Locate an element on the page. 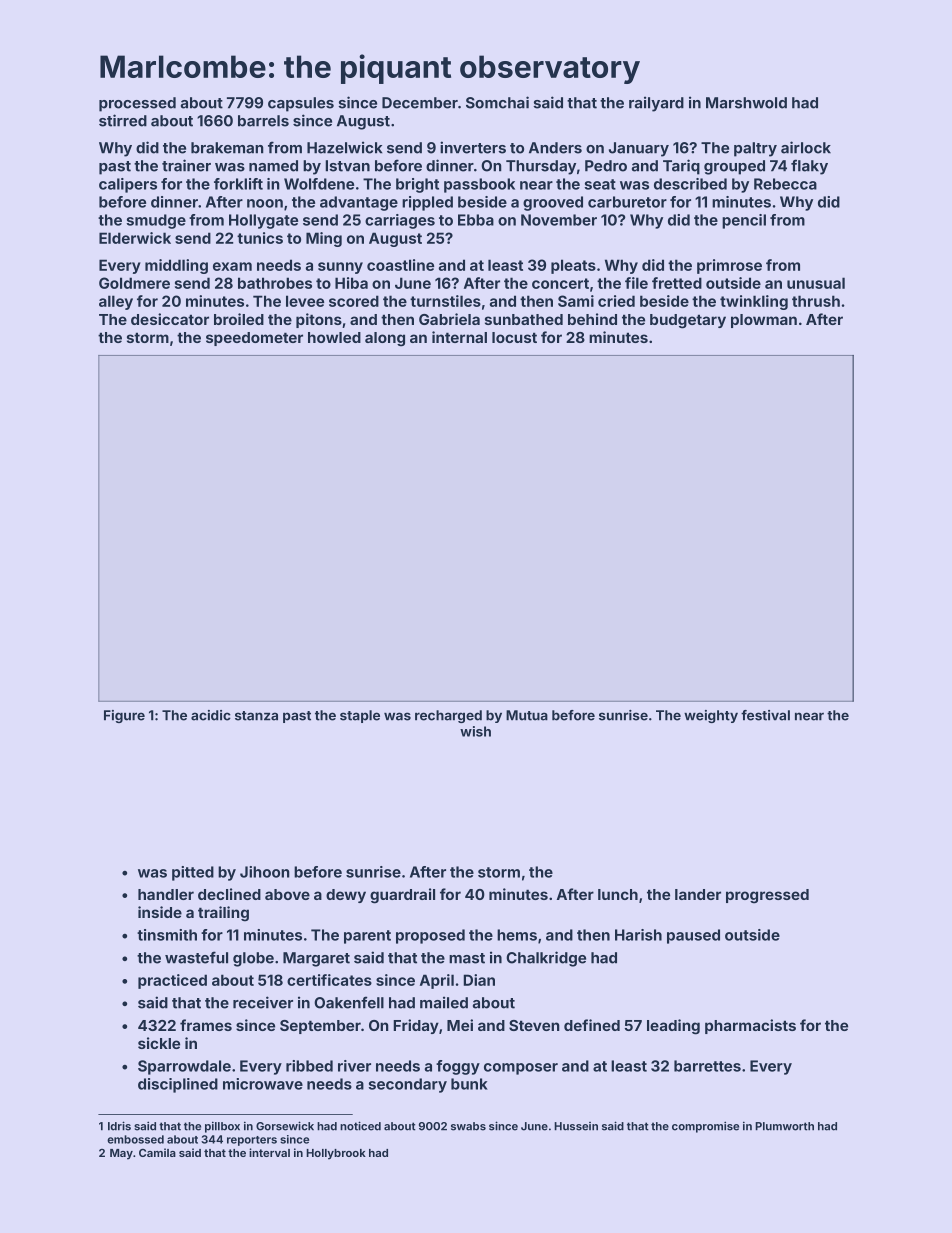 The width and height of the page is (952, 1233). Gabriela is located at coordinates (449, 319).
